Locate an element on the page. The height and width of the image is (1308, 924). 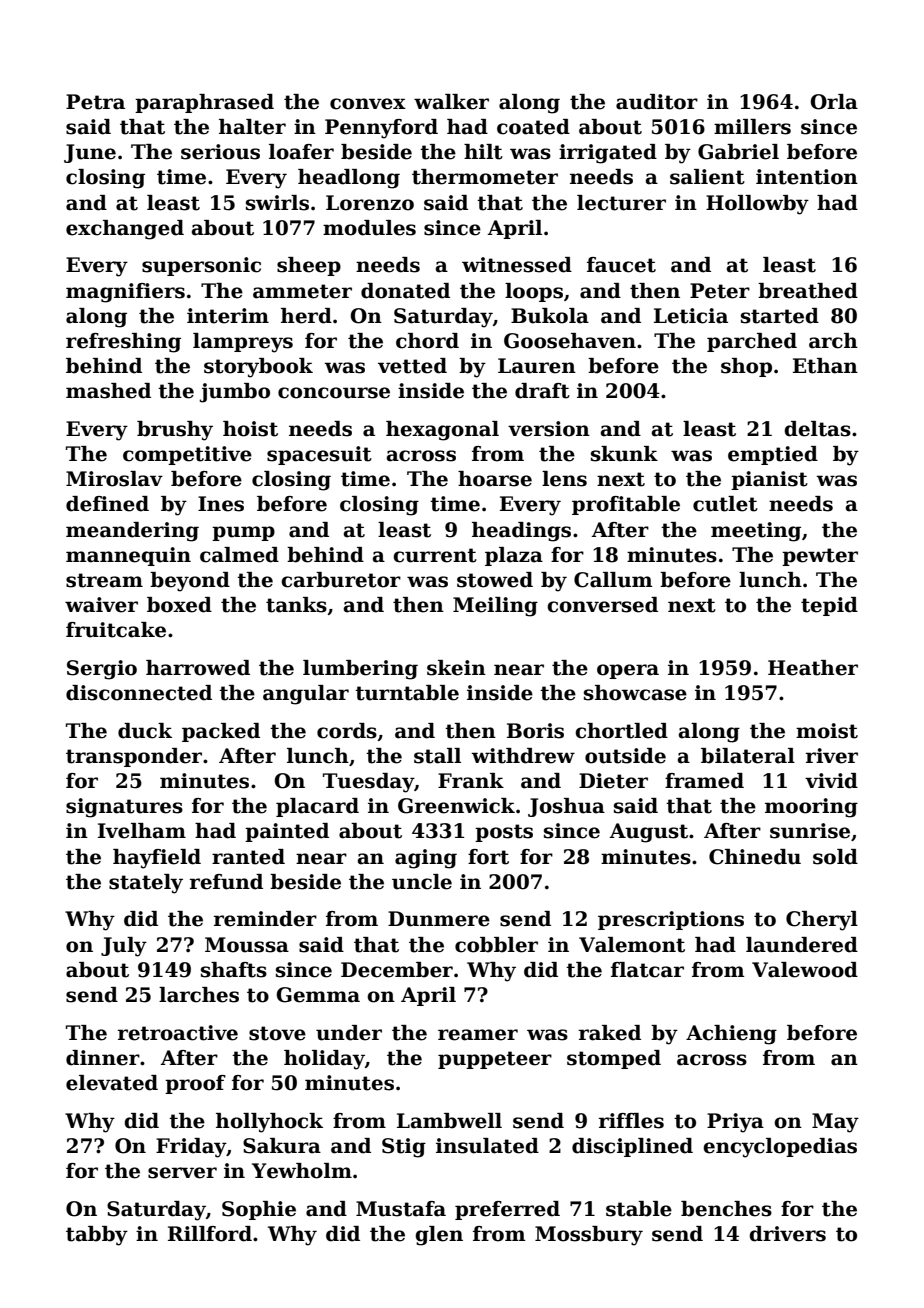
Peter is located at coordinates (720, 291).
